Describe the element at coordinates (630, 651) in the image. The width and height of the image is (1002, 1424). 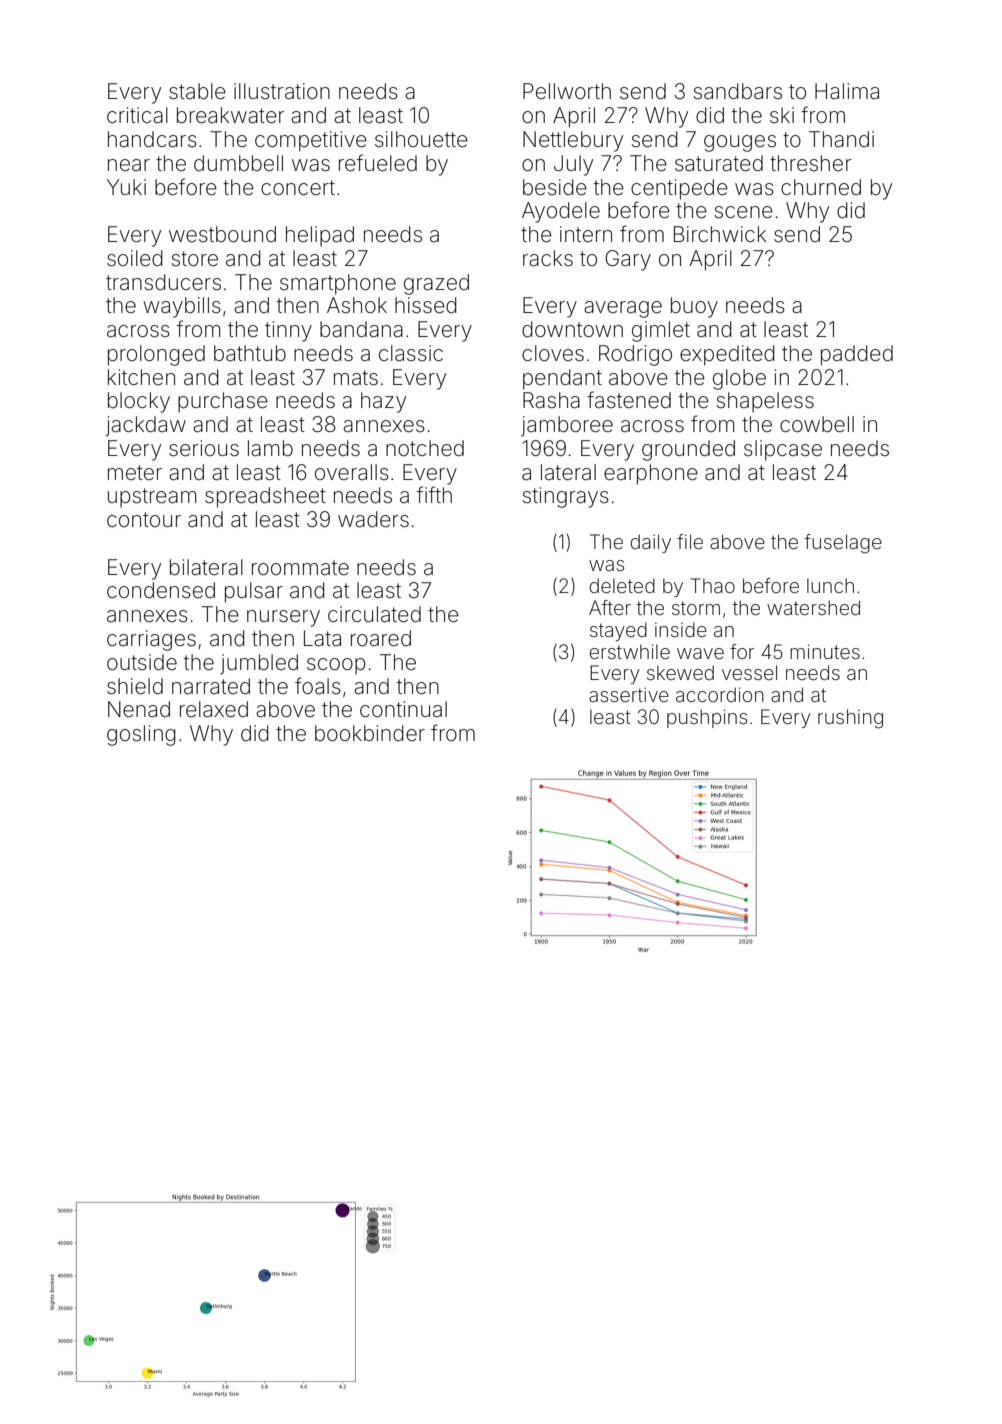
I see `erstwhile` at that location.
